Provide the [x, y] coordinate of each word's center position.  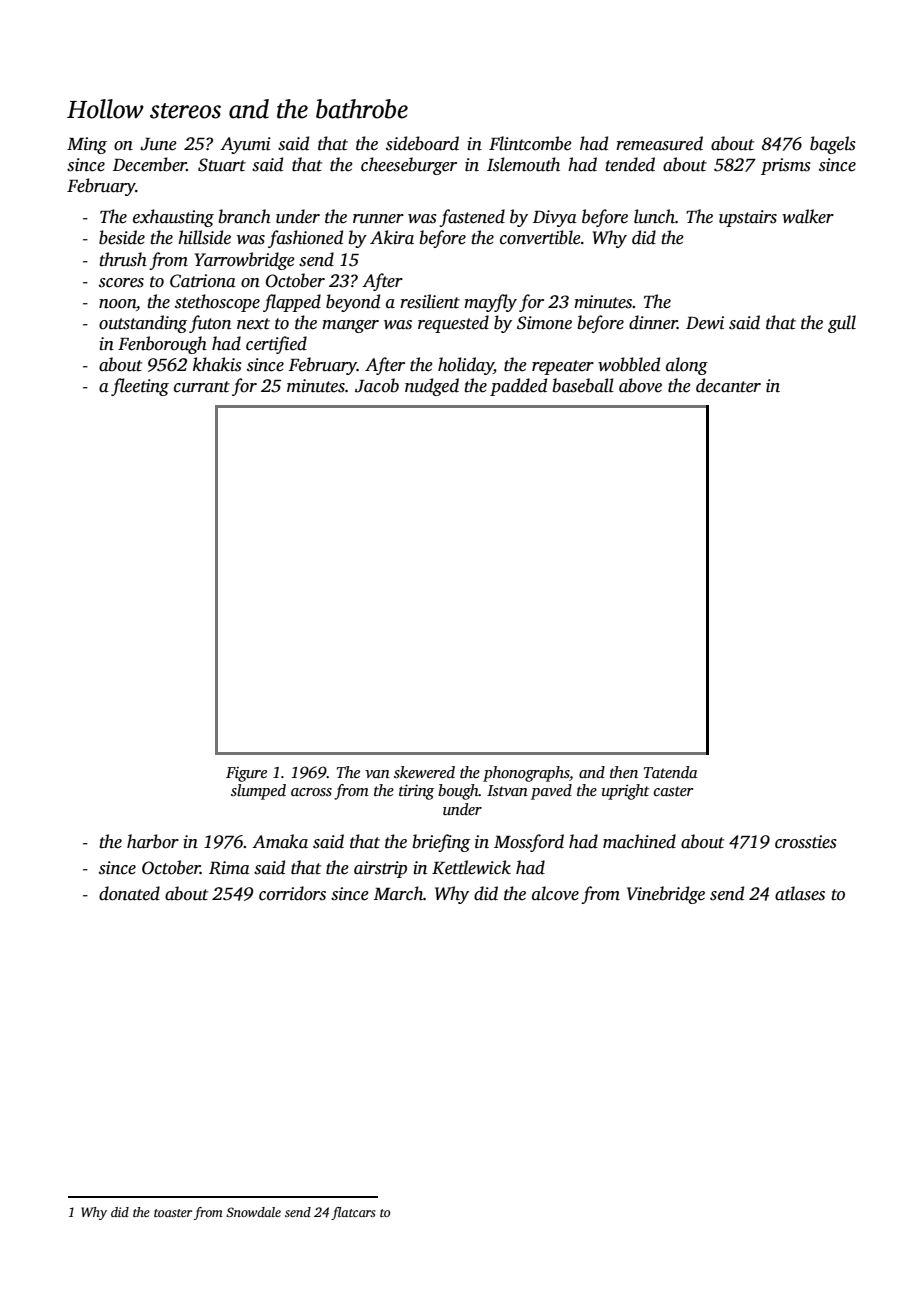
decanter [728, 385]
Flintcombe [530, 143]
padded [518, 387]
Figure [246, 774]
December [150, 164]
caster [673, 791]
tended [630, 164]
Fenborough [162, 345]
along [687, 366]
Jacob [377, 385]
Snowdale [253, 1212]
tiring [416, 792]
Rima [229, 868]
